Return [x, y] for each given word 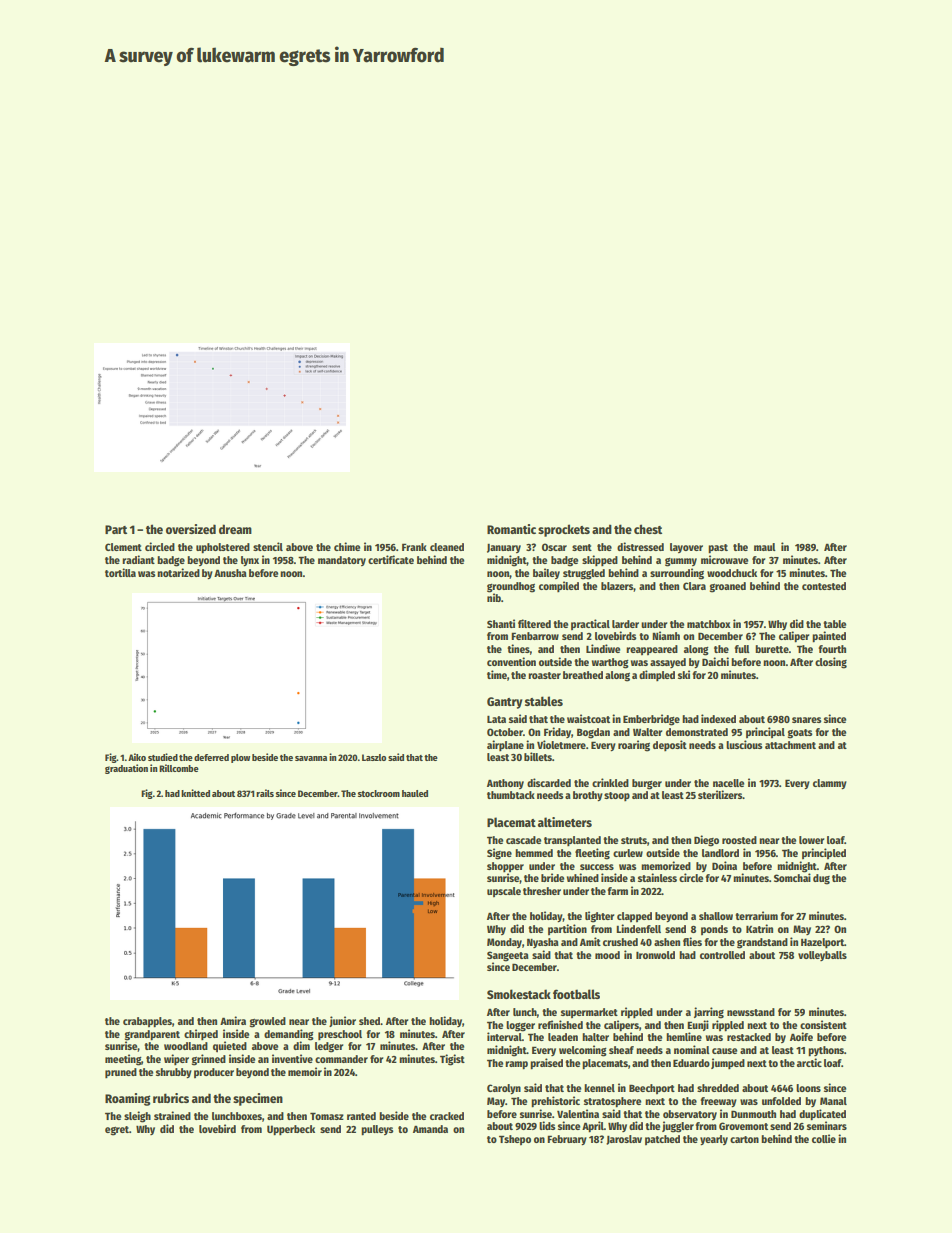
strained [172, 1115]
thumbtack [511, 795]
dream [235, 529]
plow [240, 758]
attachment [790, 745]
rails [265, 793]
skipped [600, 560]
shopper [505, 867]
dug [821, 879]
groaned [728, 587]
